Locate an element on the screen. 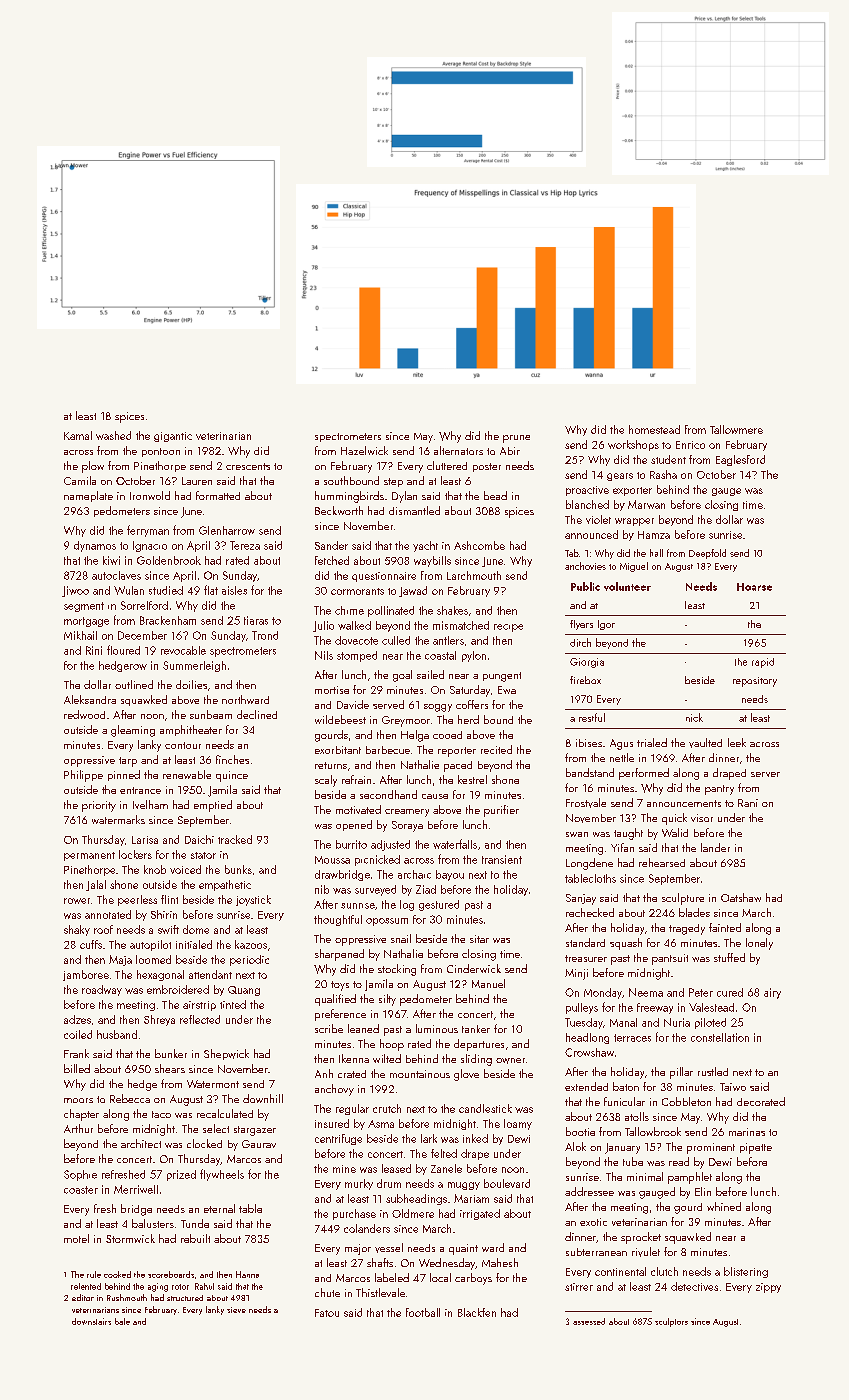 This screenshot has height=1400, width=849. refrain is located at coordinates (356, 779).
